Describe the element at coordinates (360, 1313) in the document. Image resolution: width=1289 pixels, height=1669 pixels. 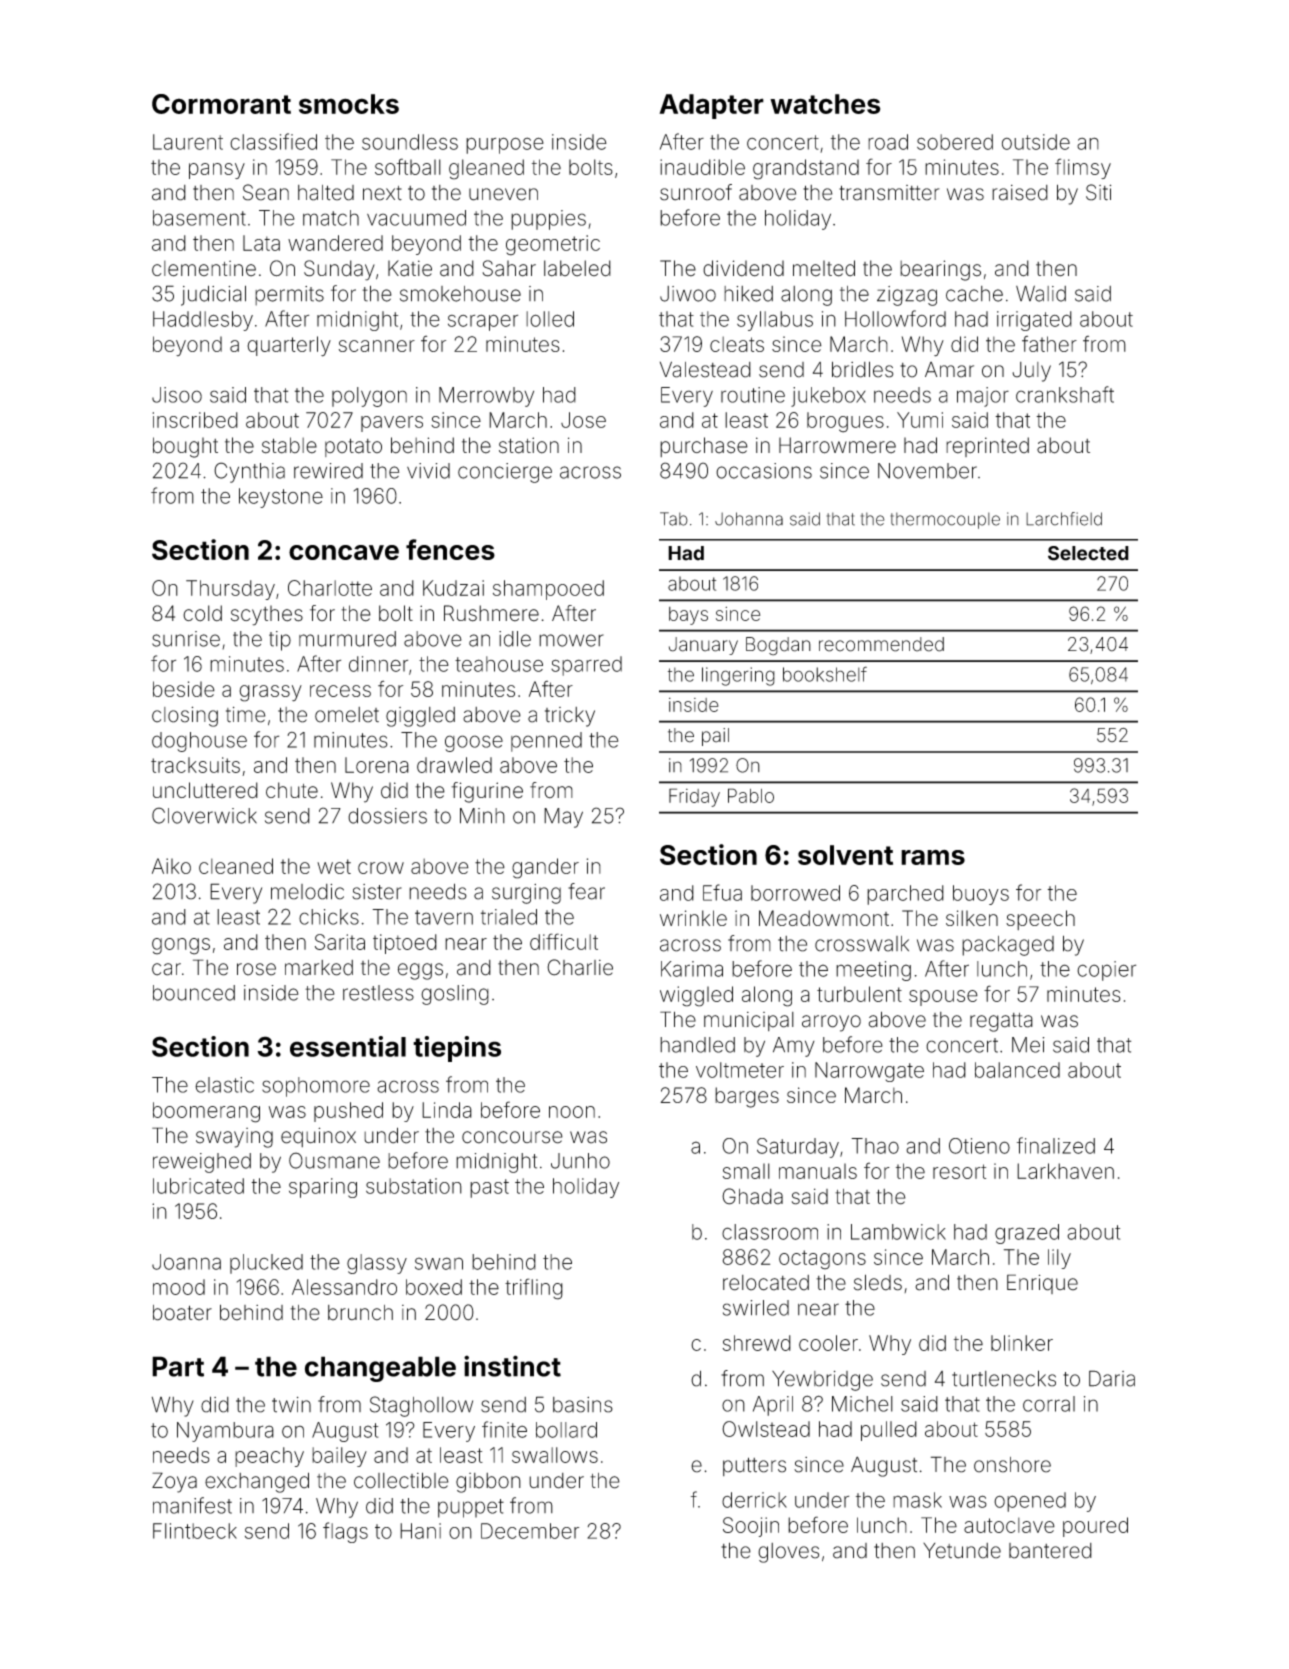
I see `brunch` at that location.
